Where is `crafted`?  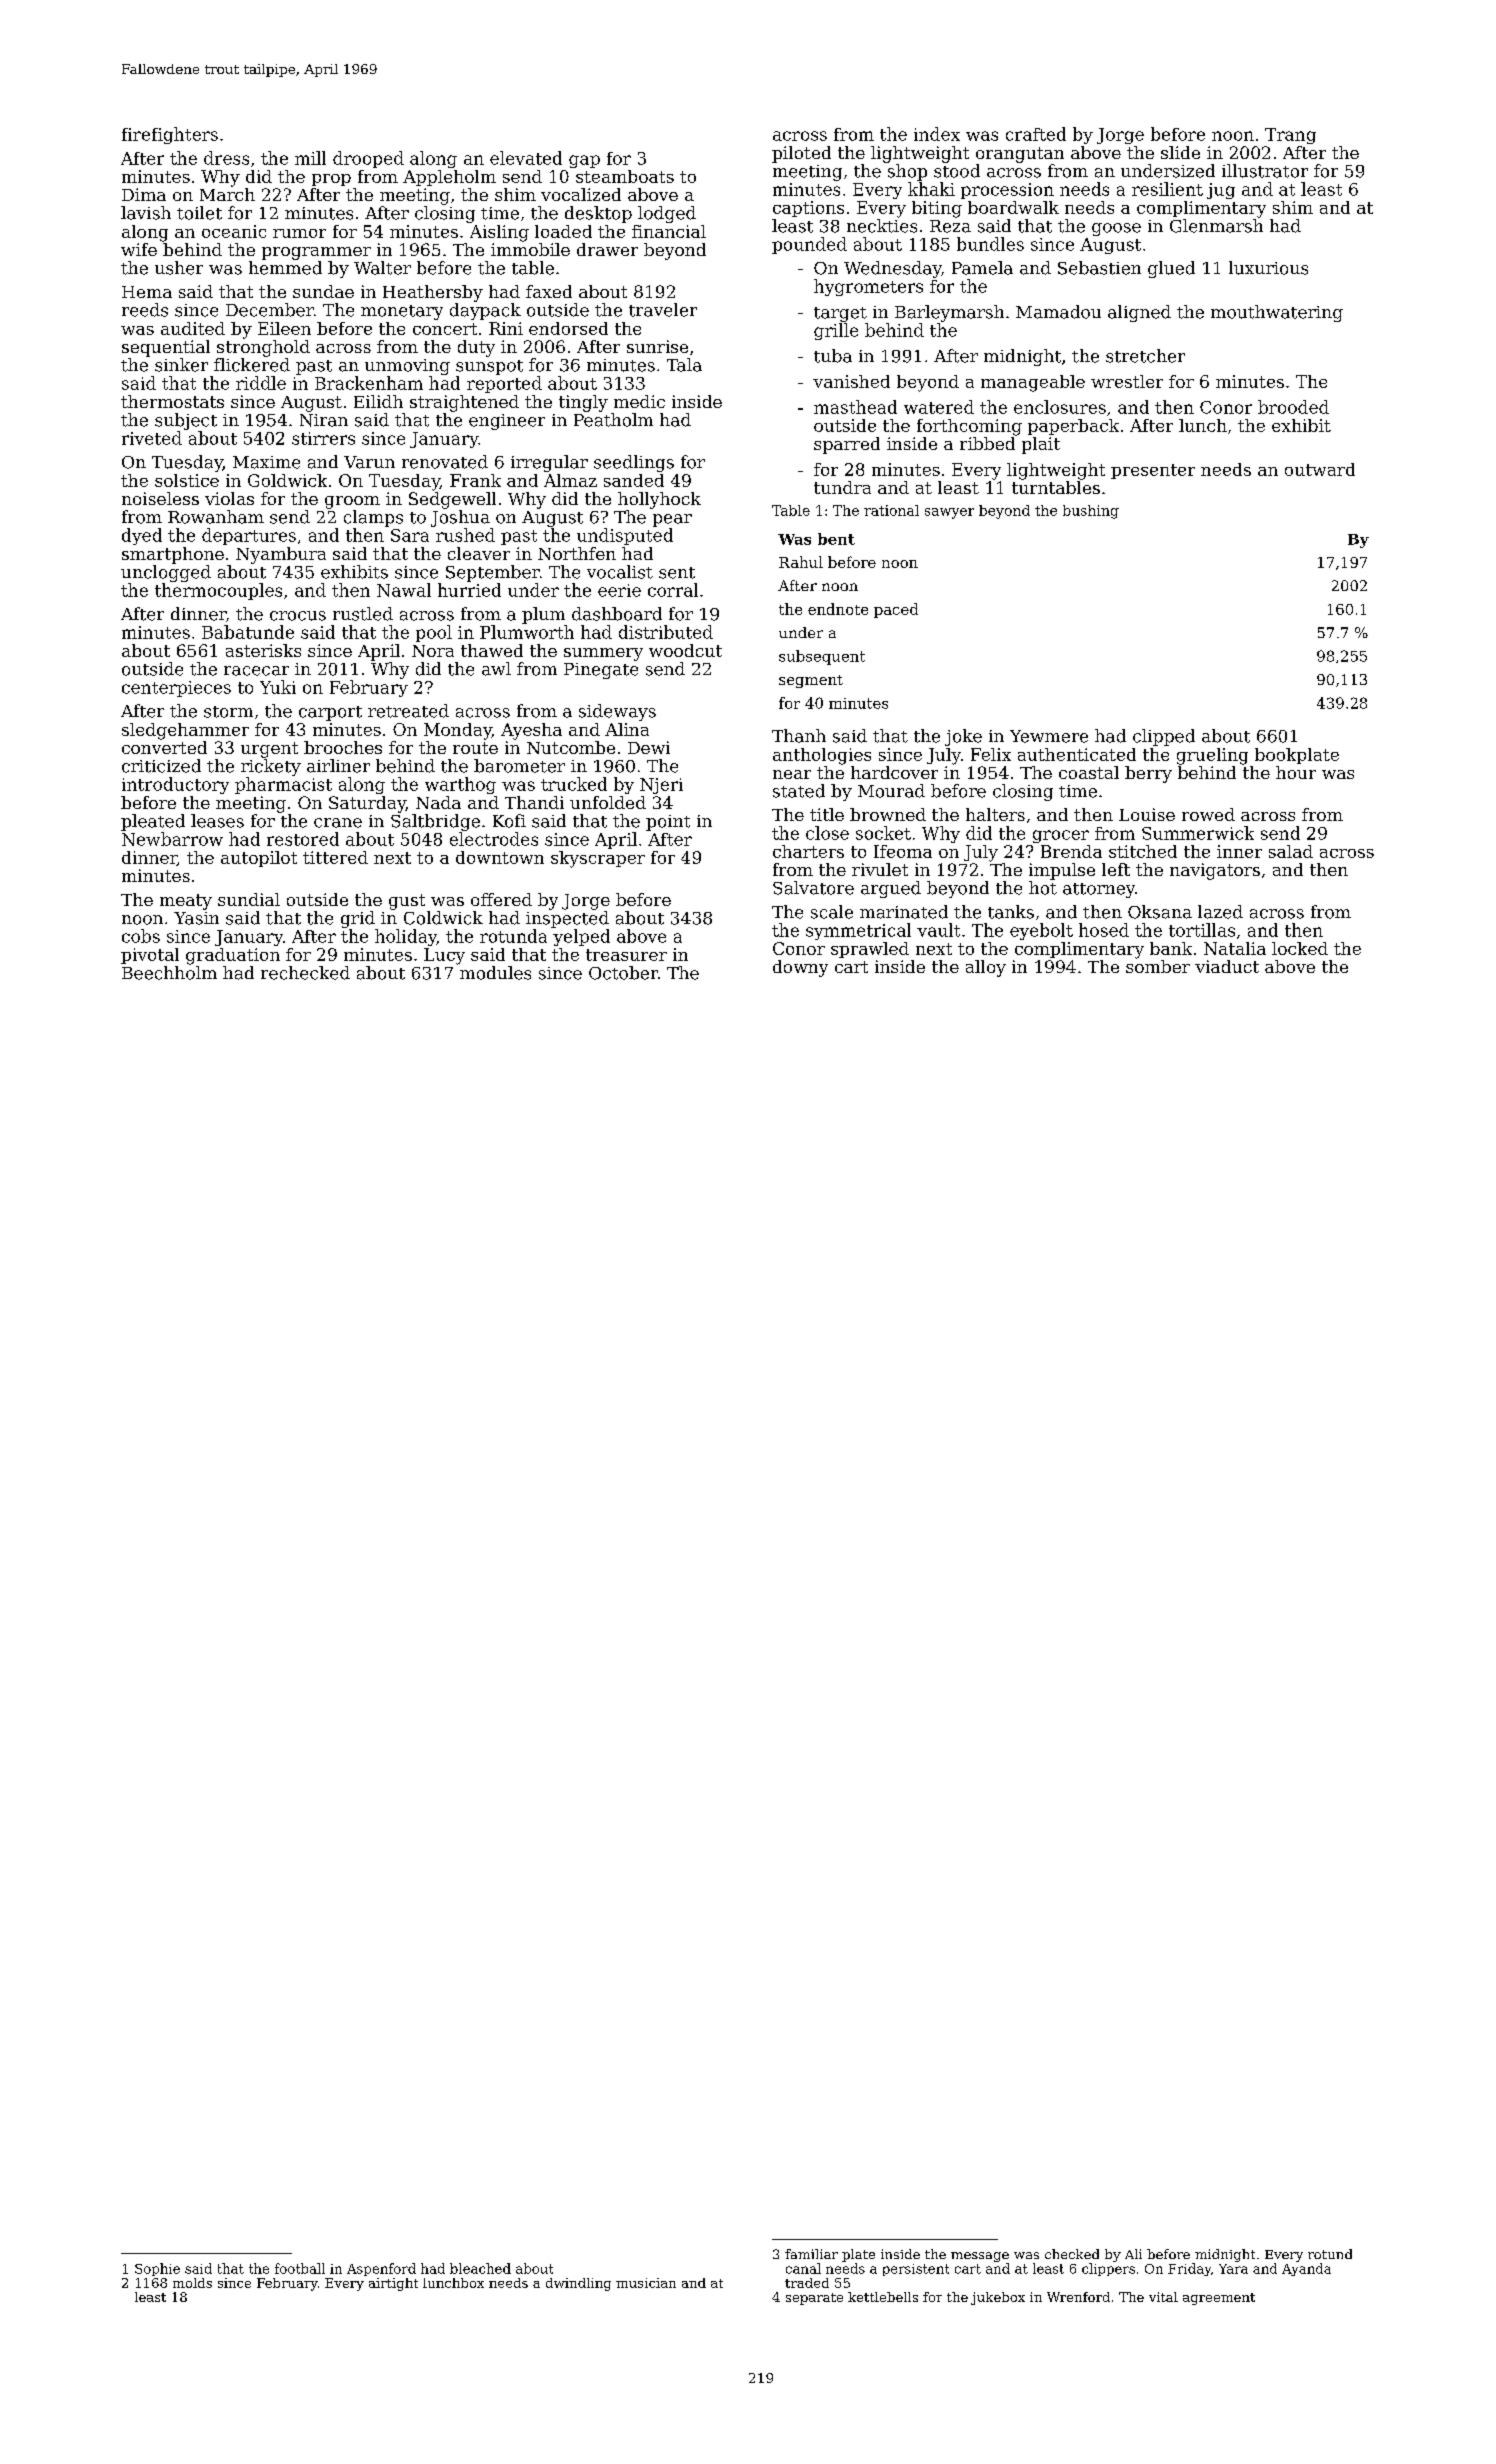
crafted is located at coordinates (1036, 134).
